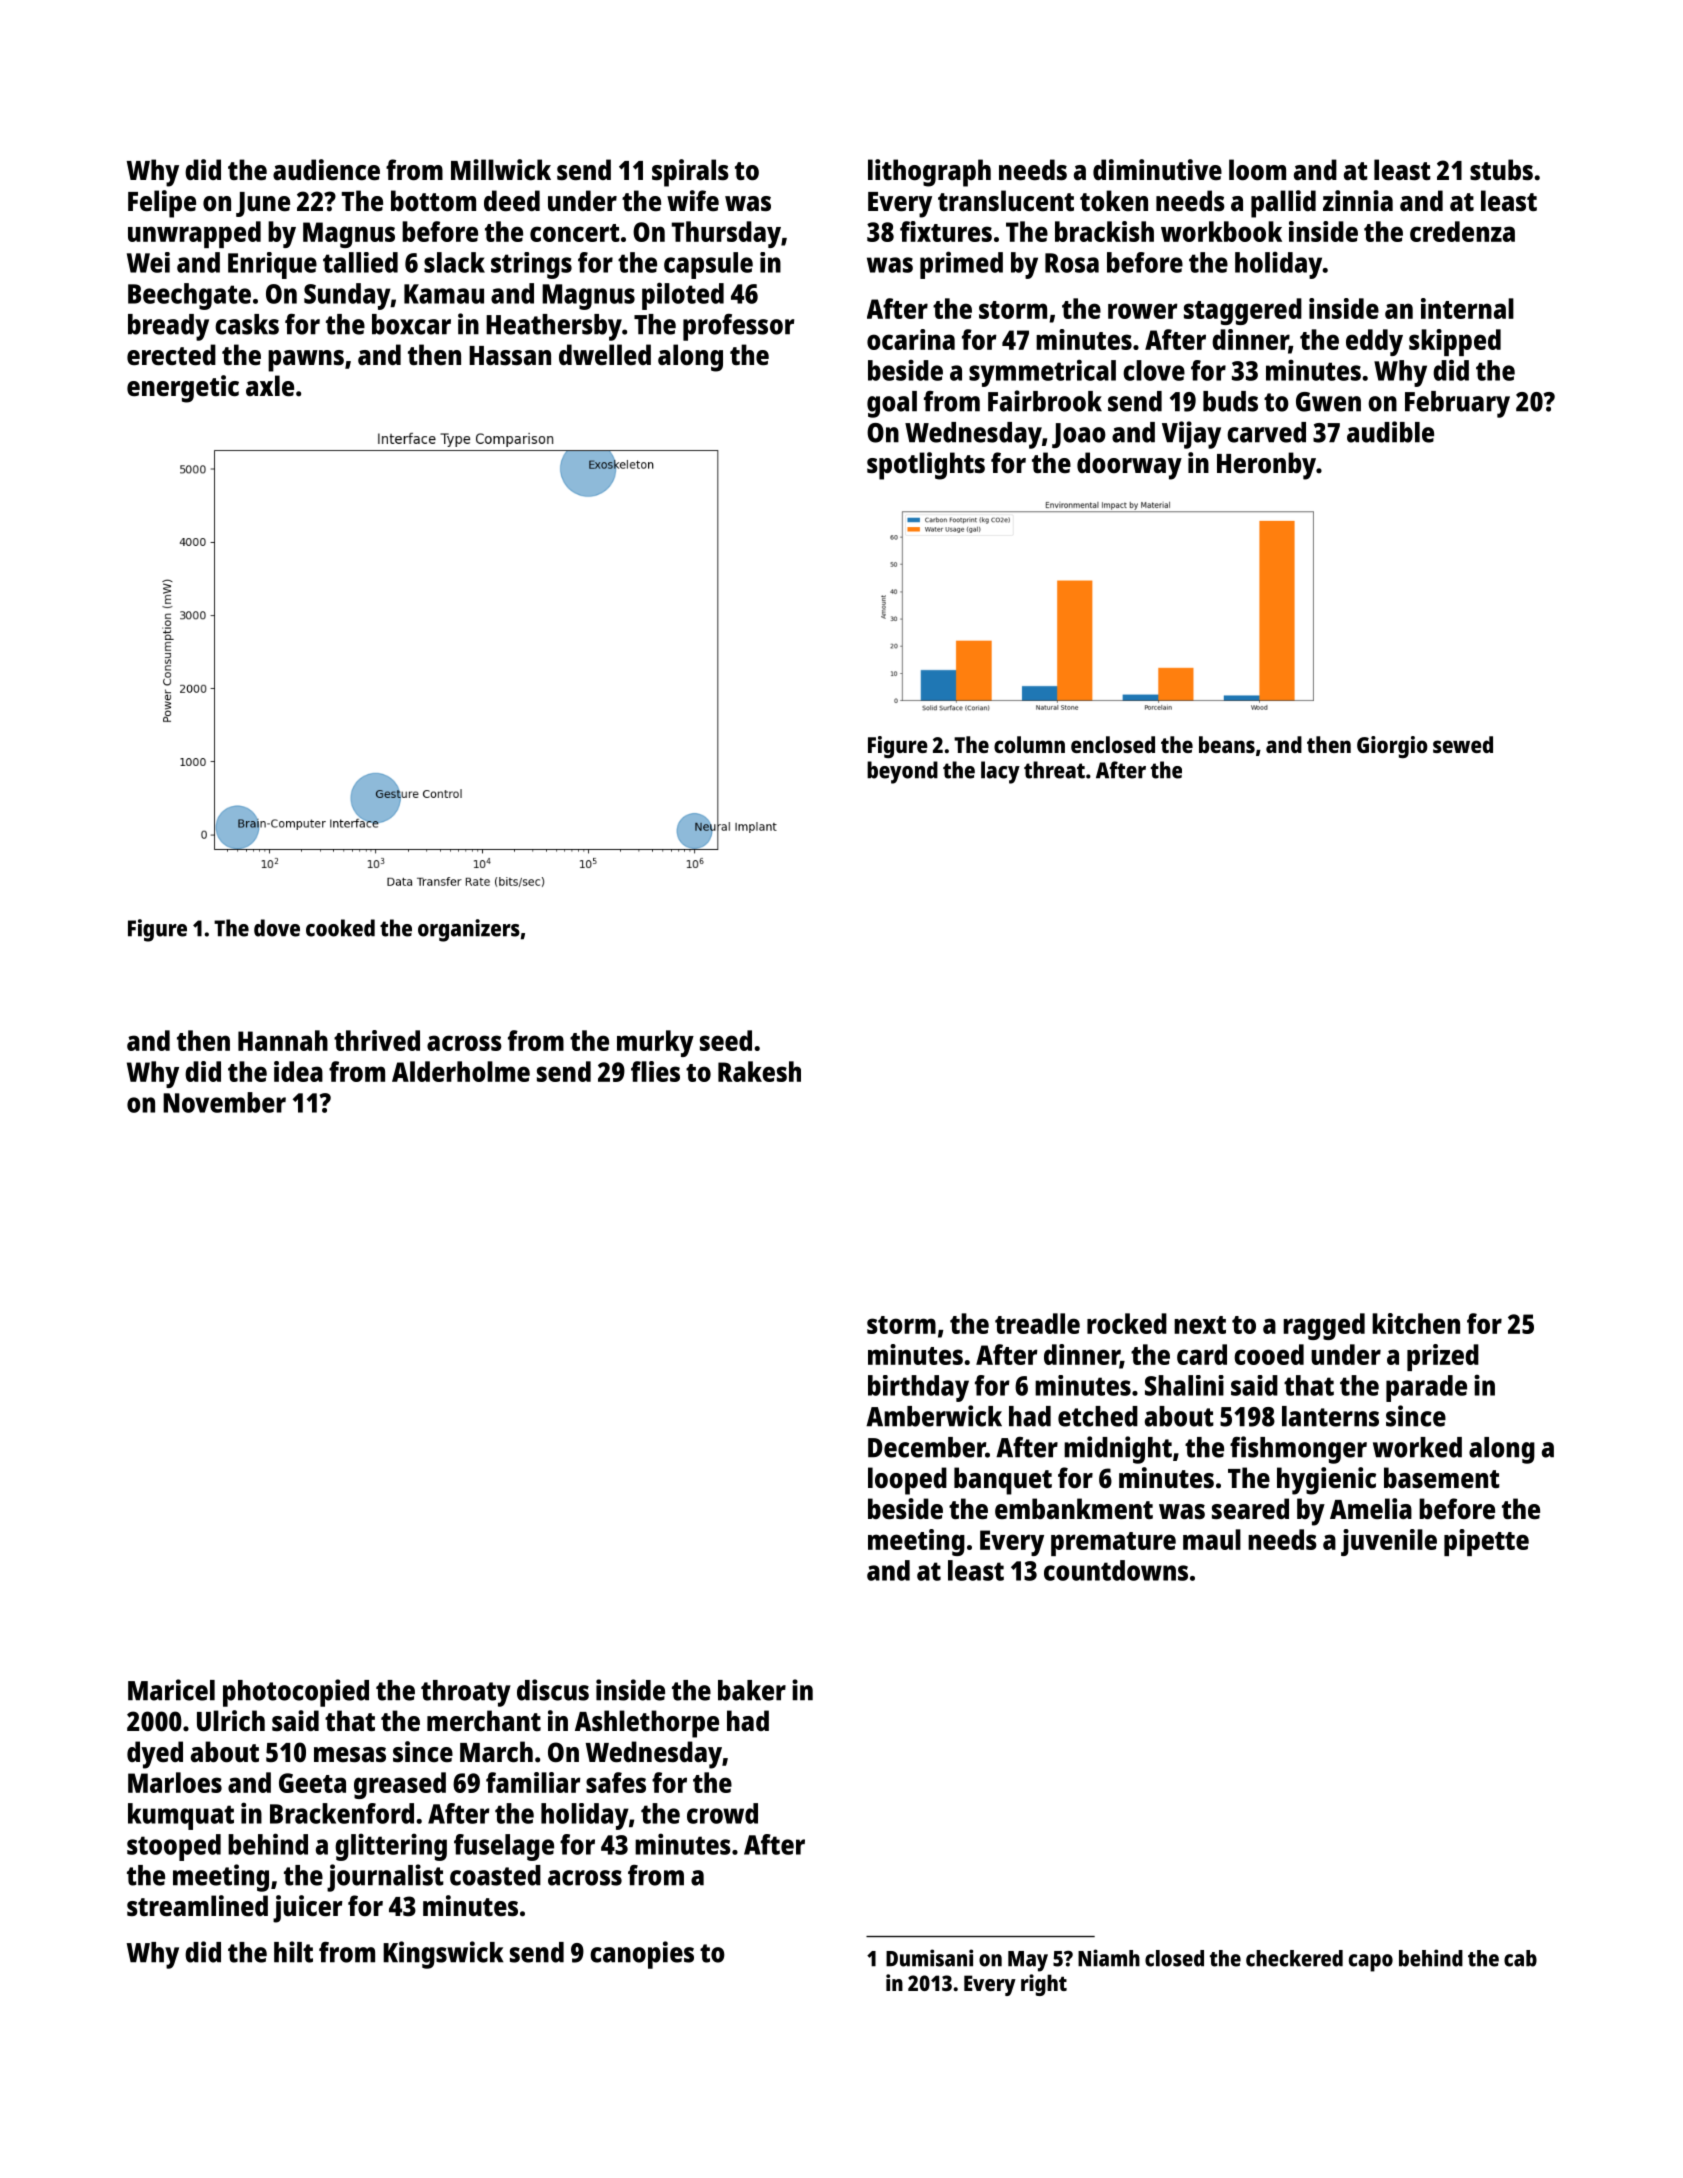 Image resolution: width=1683 pixels, height=2178 pixels. I want to click on professor, so click(738, 327).
